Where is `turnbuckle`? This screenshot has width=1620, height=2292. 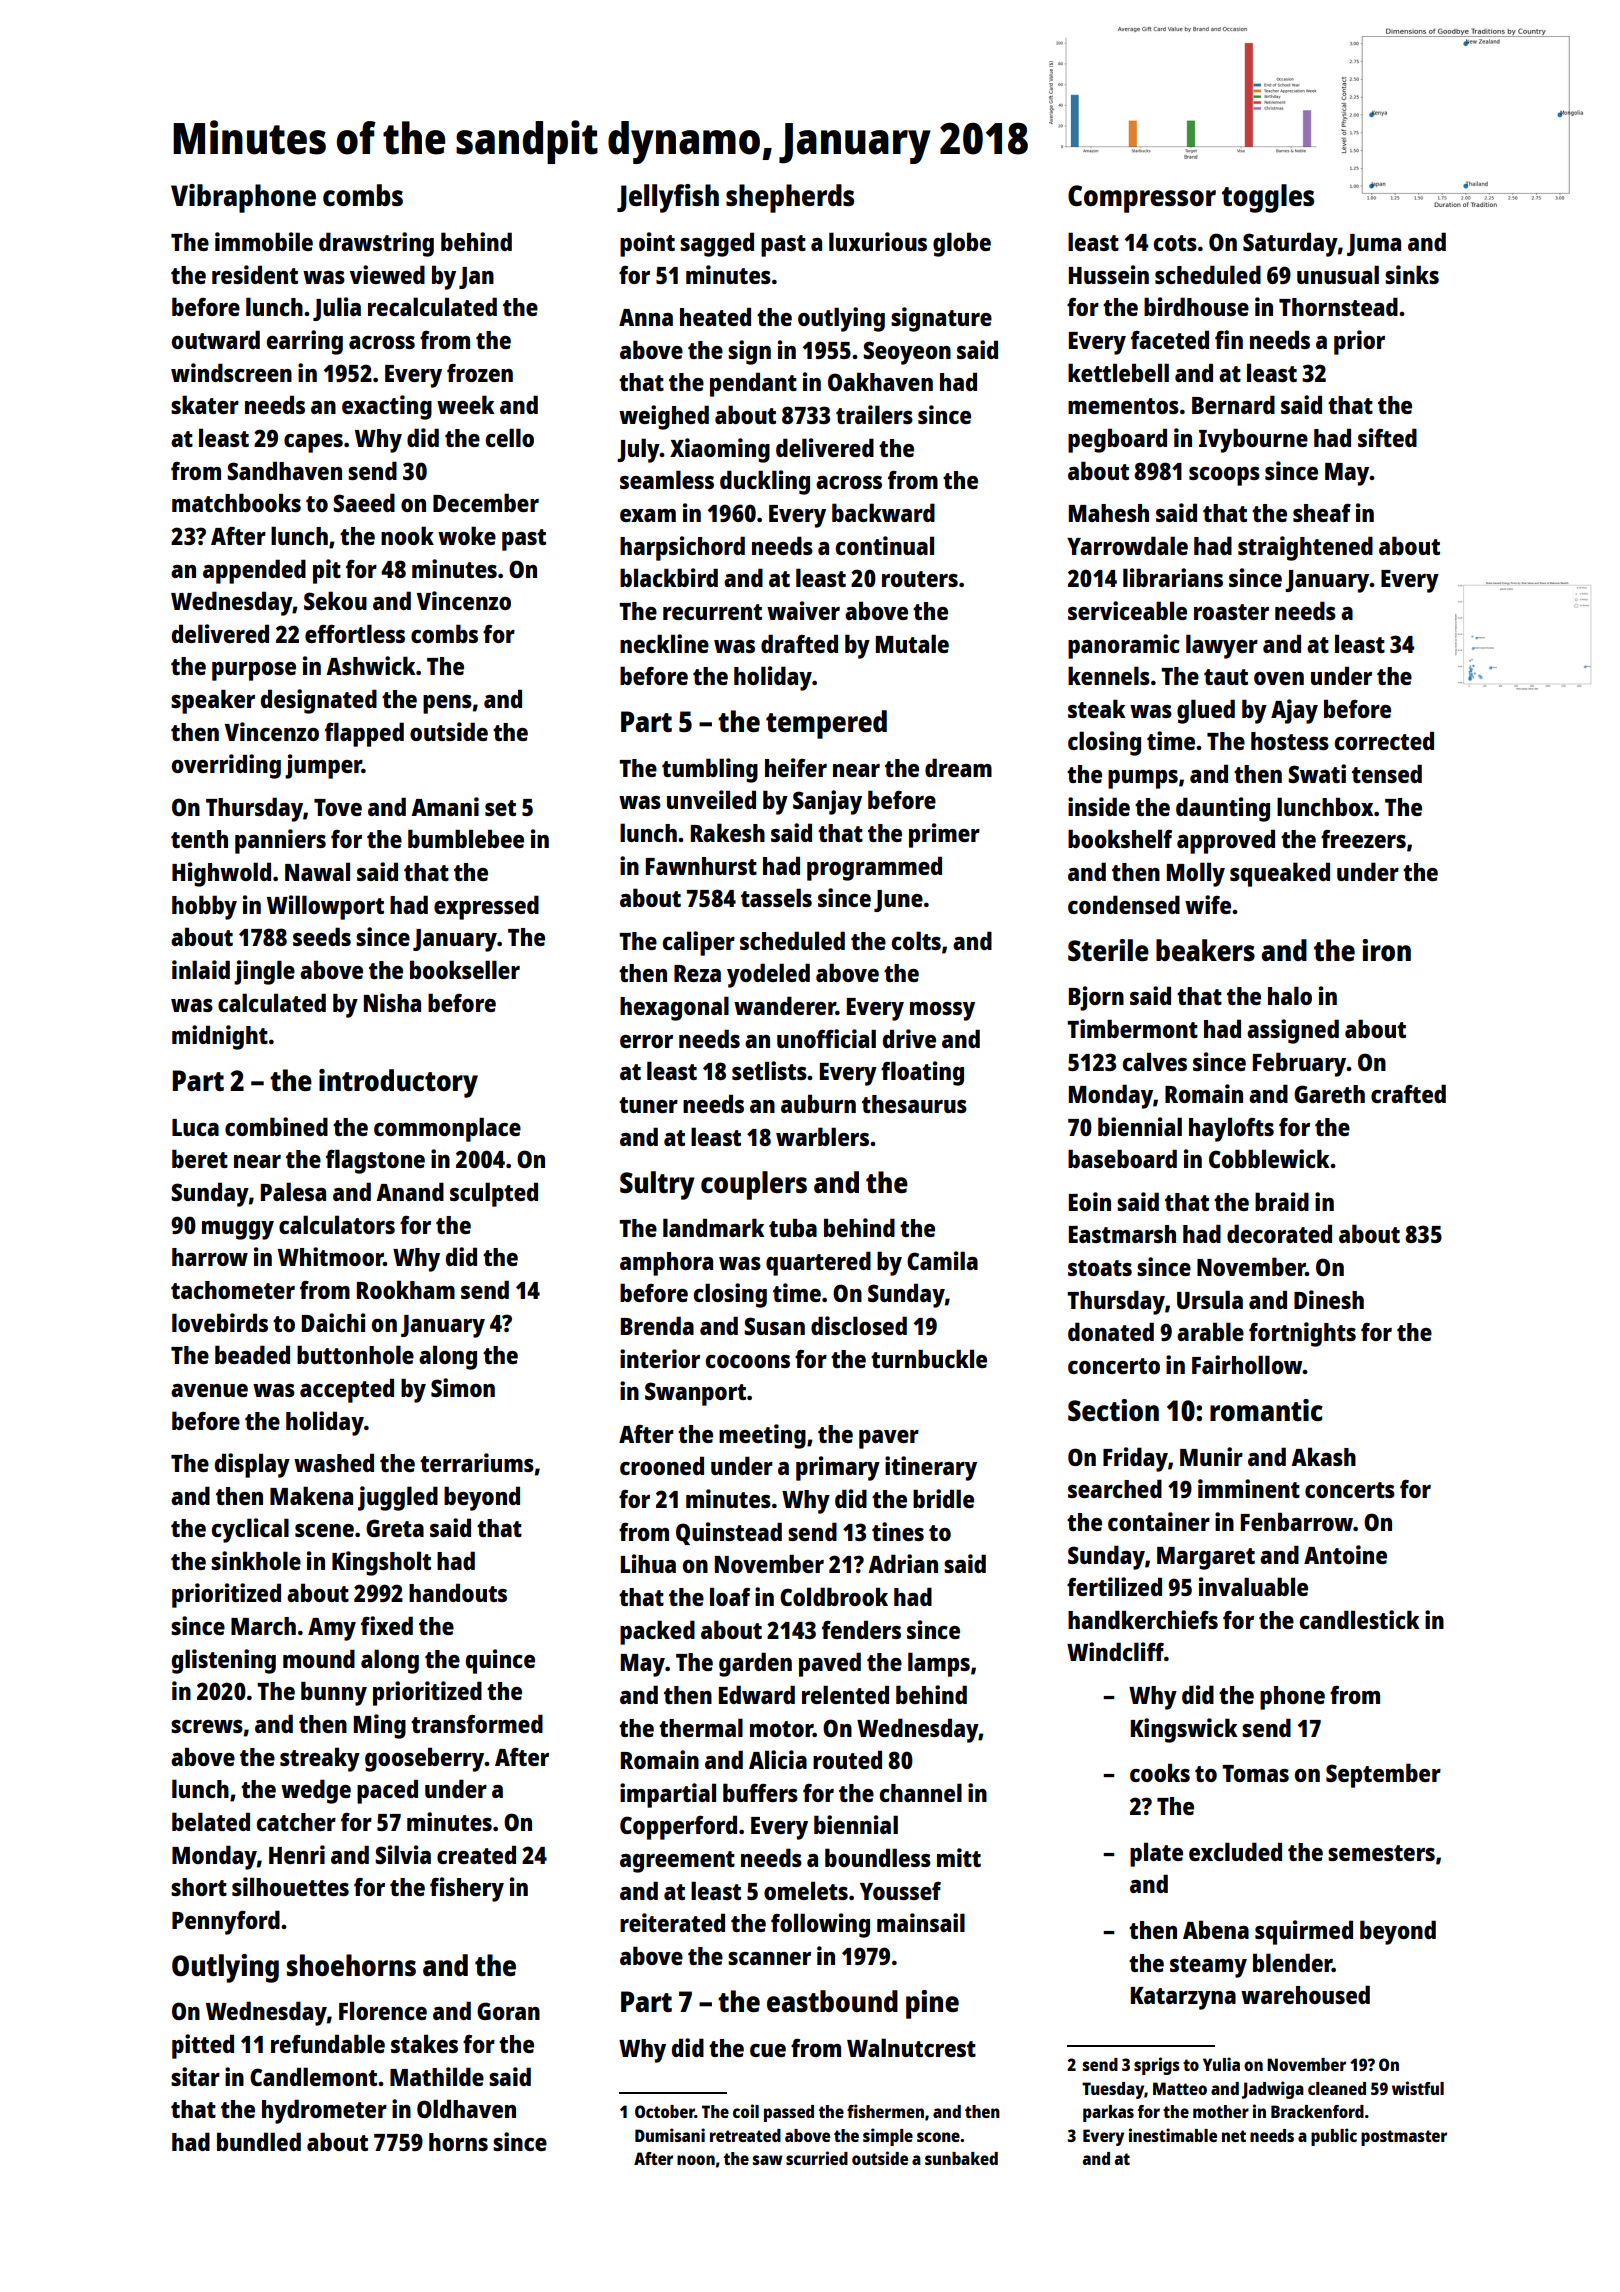 turnbuckle is located at coordinates (929, 1358).
